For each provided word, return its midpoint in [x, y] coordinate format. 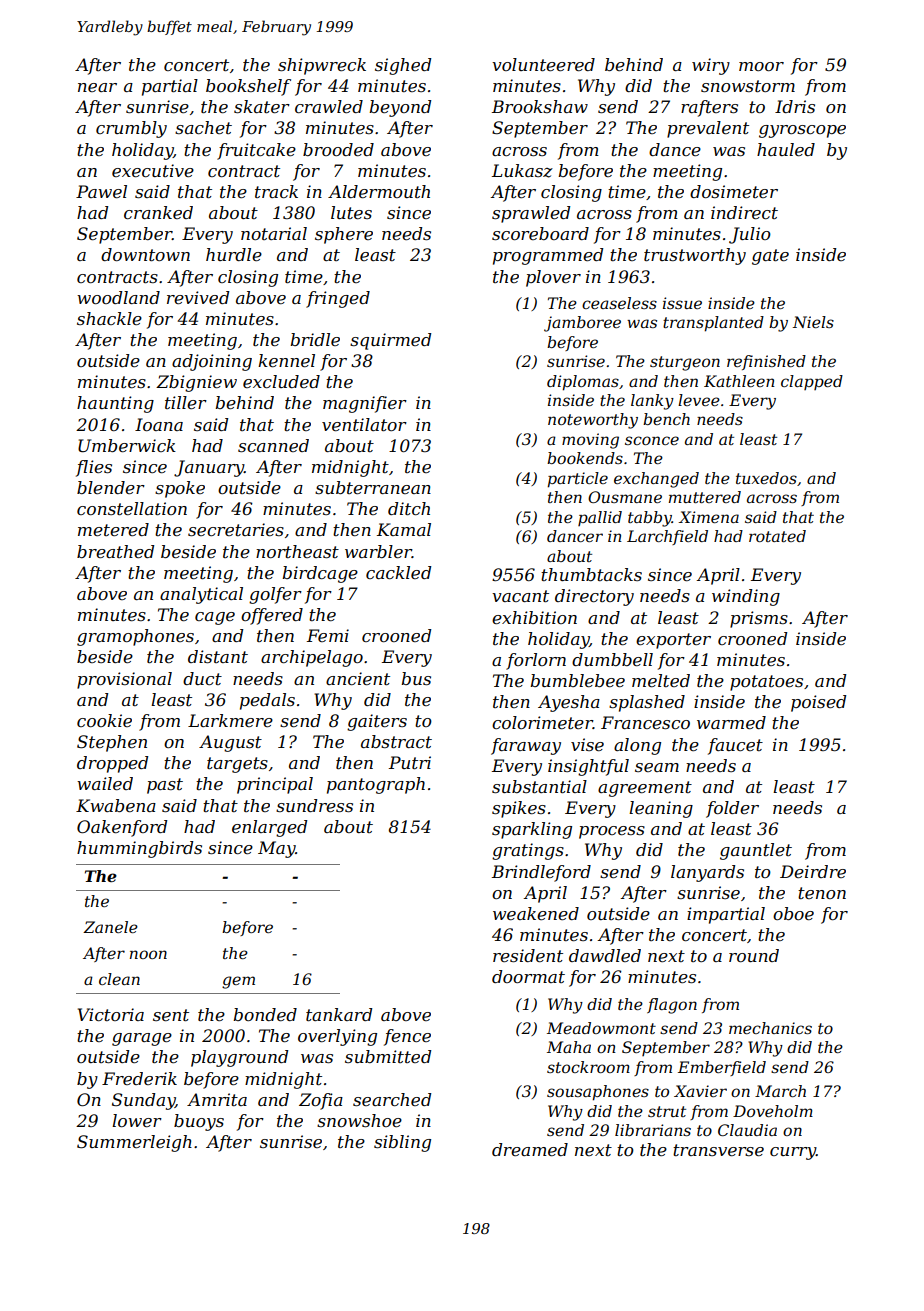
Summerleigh [134, 1143]
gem [238, 982]
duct [202, 678]
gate [770, 257]
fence [407, 1037]
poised [818, 703]
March [780, 1091]
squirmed [390, 341]
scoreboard [540, 233]
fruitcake [256, 151]
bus [416, 678]
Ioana [159, 424]
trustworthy [695, 256]
